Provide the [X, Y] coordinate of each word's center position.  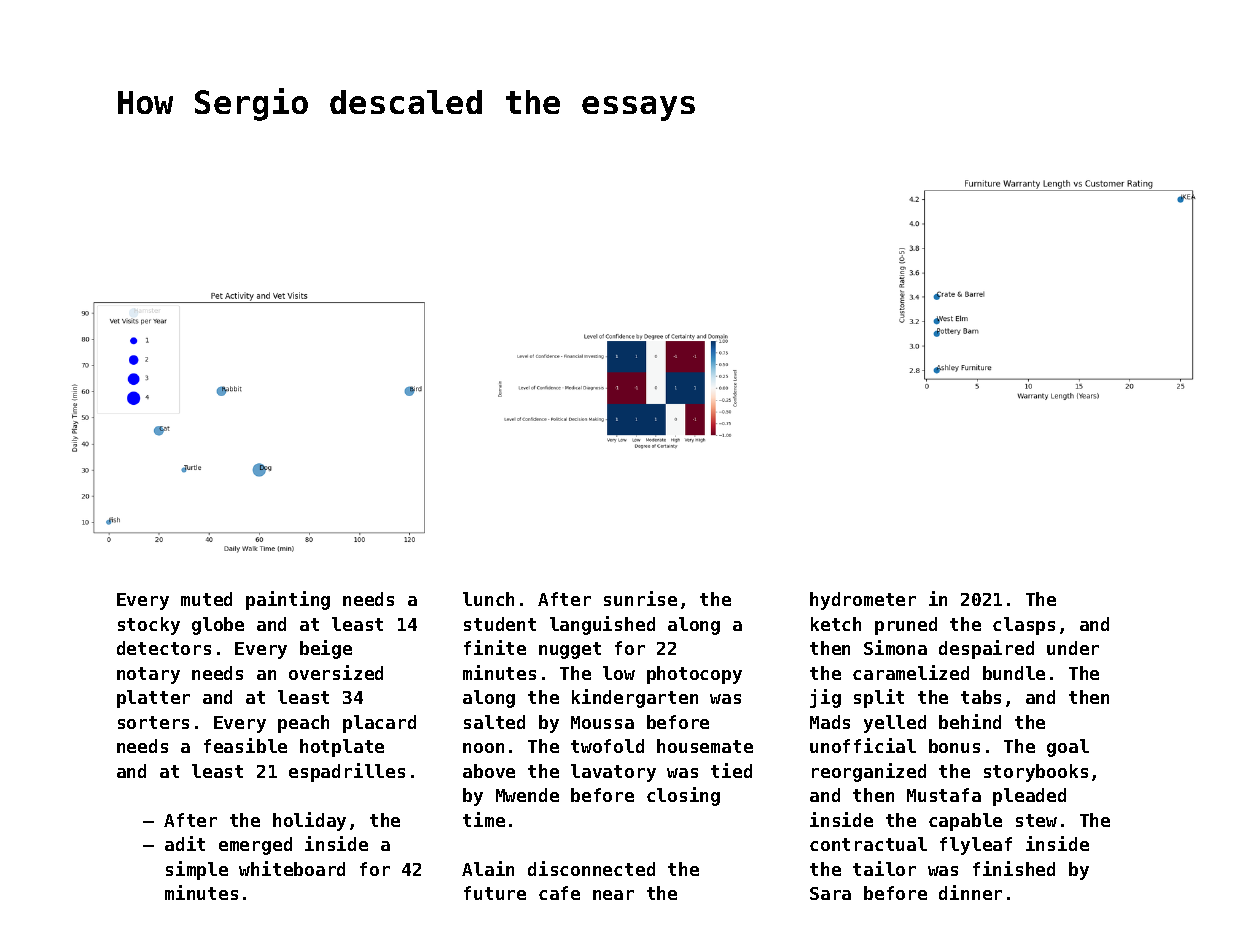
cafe [559, 893]
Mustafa [944, 795]
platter [153, 699]
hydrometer [863, 601]
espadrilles [347, 772]
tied [731, 770]
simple [197, 870]
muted [206, 599]
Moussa [602, 722]
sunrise [640, 598]
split [879, 698]
